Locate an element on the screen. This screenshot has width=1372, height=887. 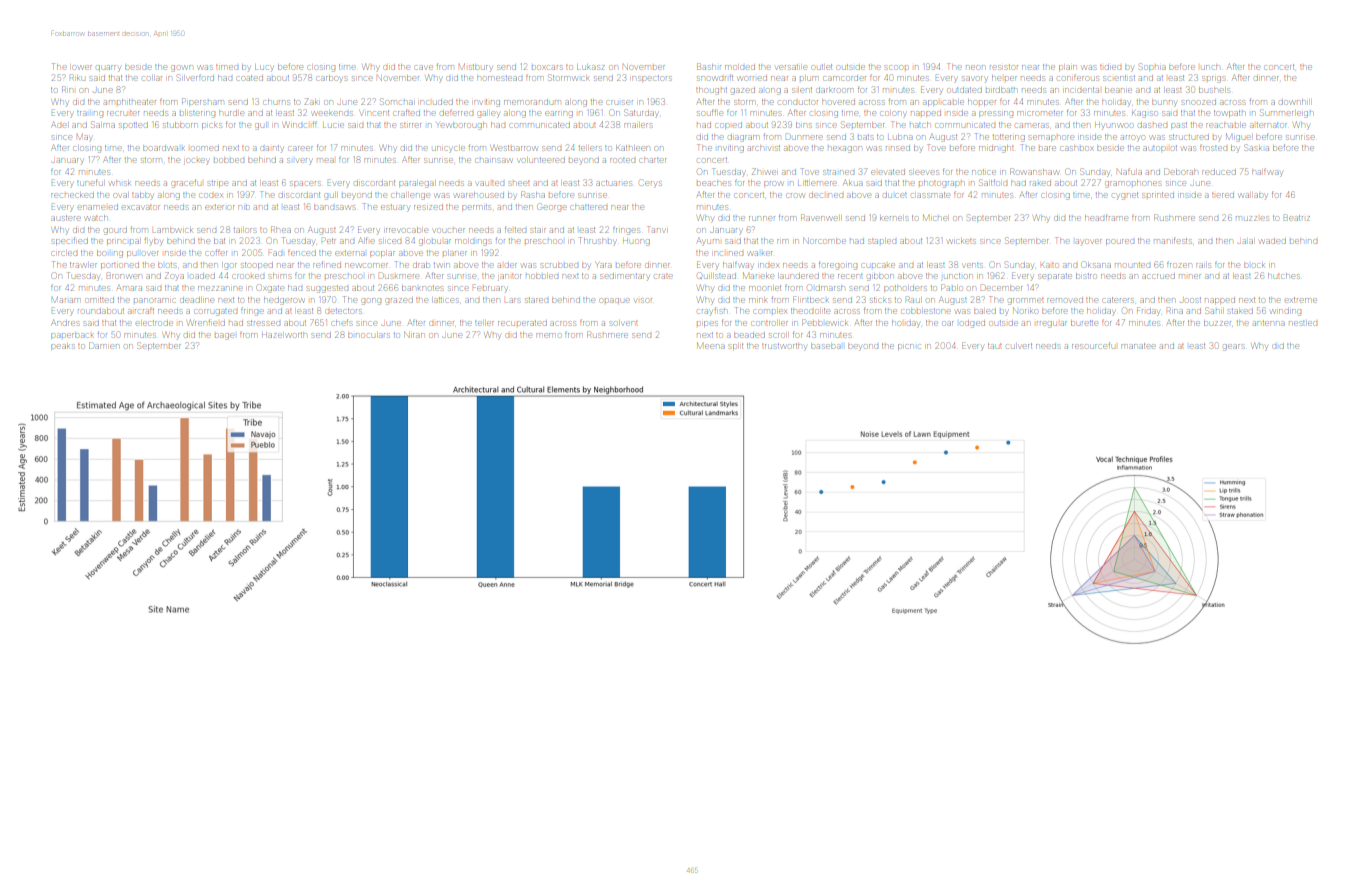
wallaby is located at coordinates (1253, 195).
